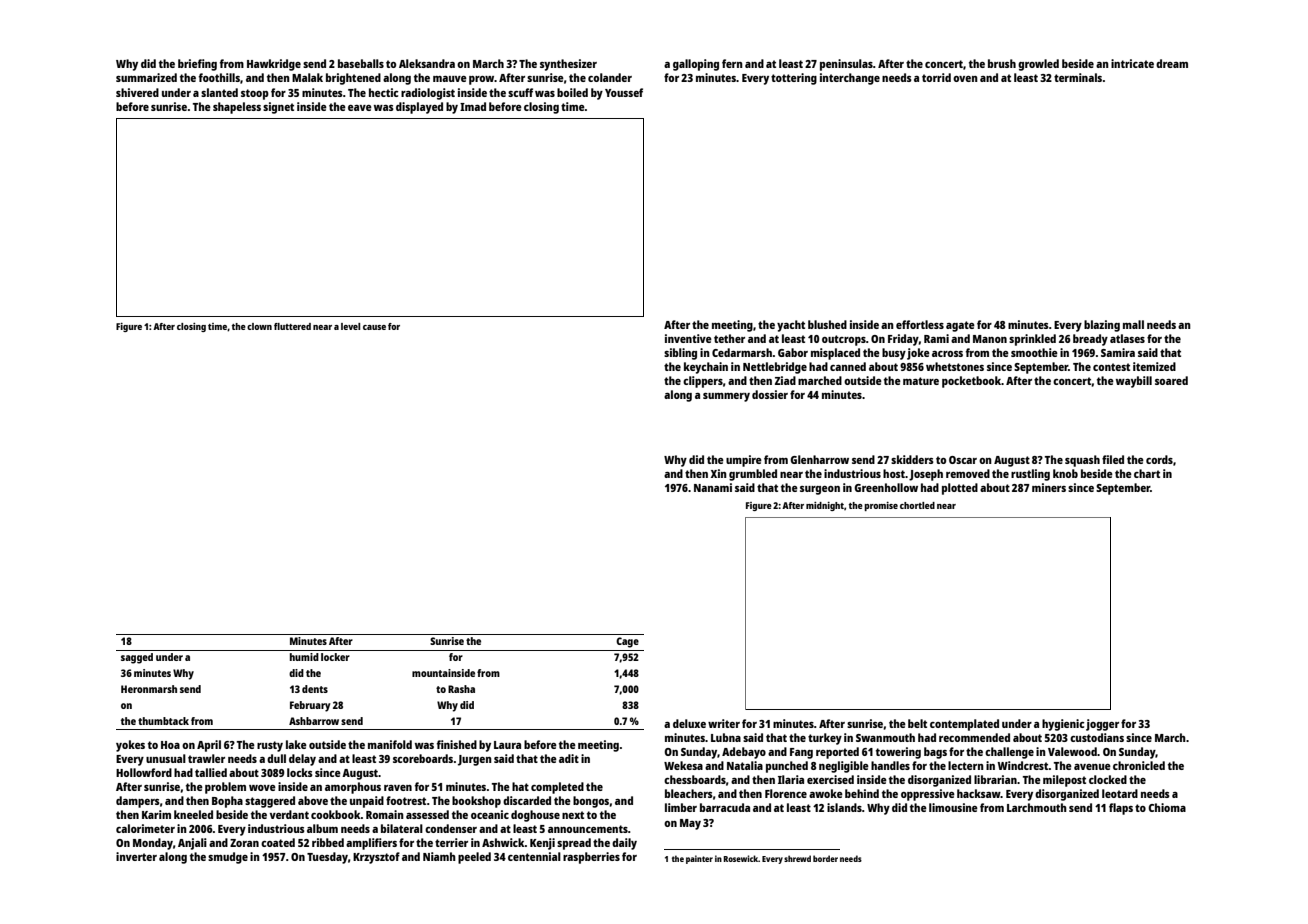 Image resolution: width=1308 pixels, height=924 pixels. Describe the element at coordinates (130, 746) in the screenshot. I see `yokes` at that location.
